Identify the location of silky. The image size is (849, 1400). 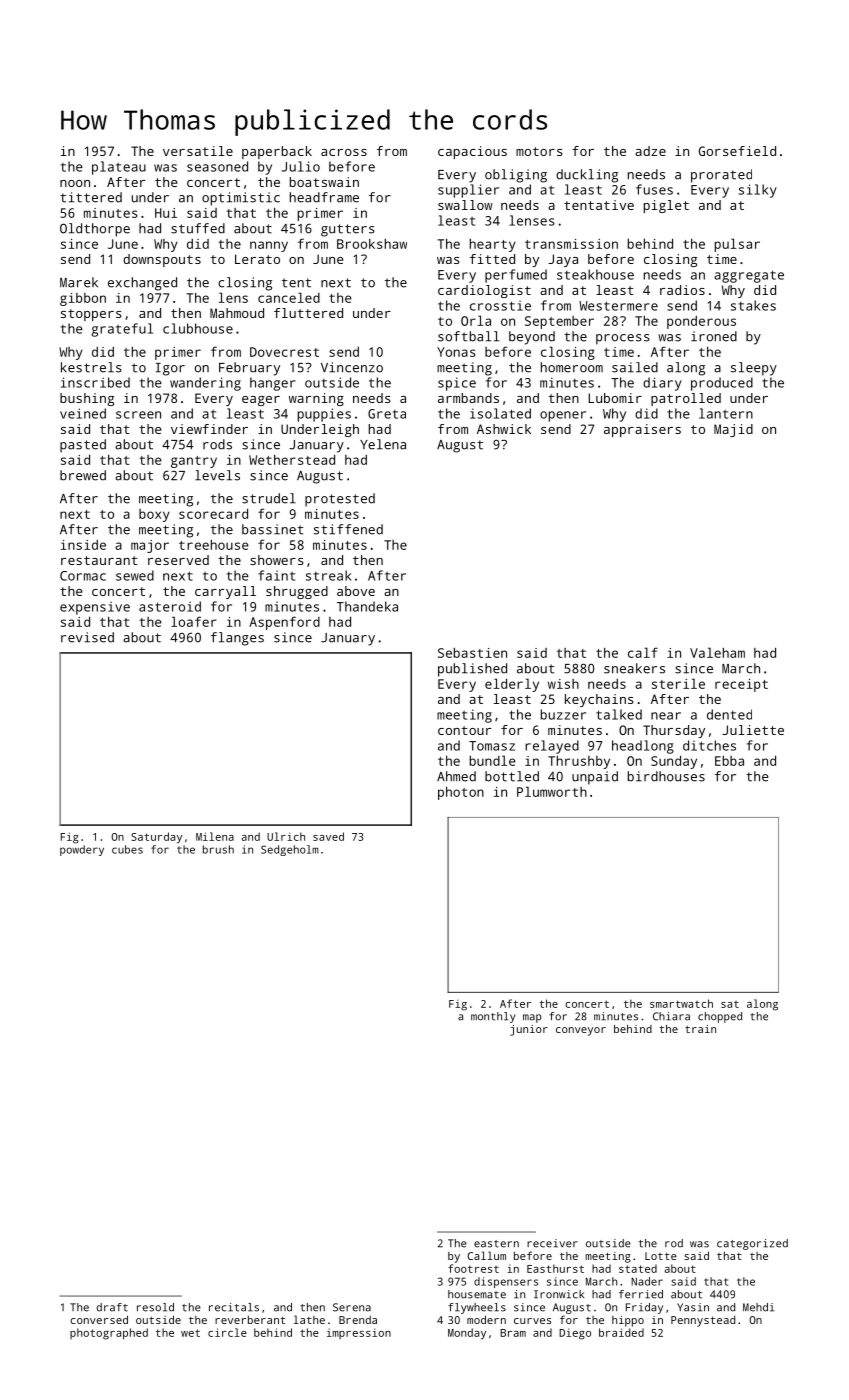
(758, 191).
